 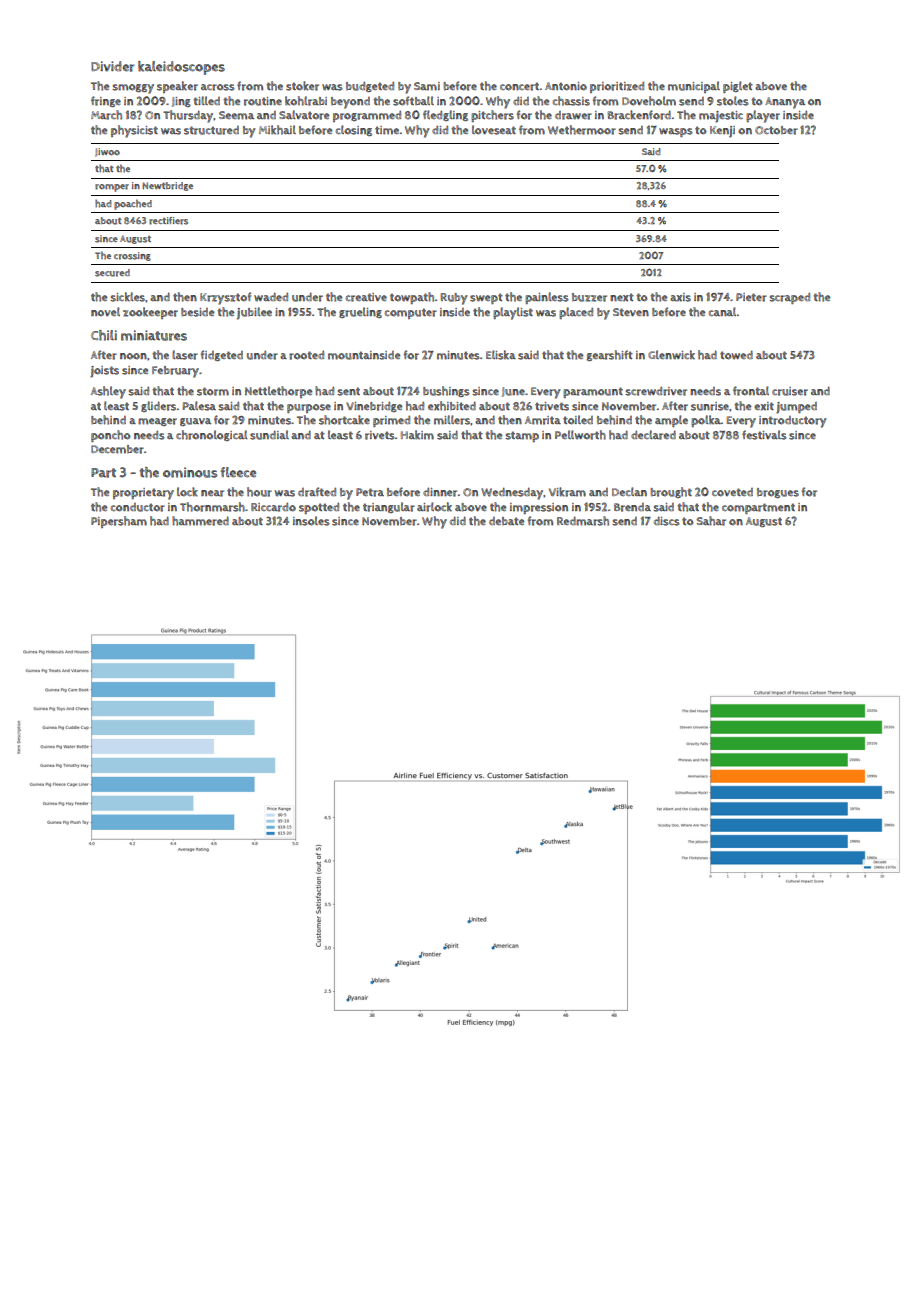 I want to click on structured, so click(x=211, y=130).
